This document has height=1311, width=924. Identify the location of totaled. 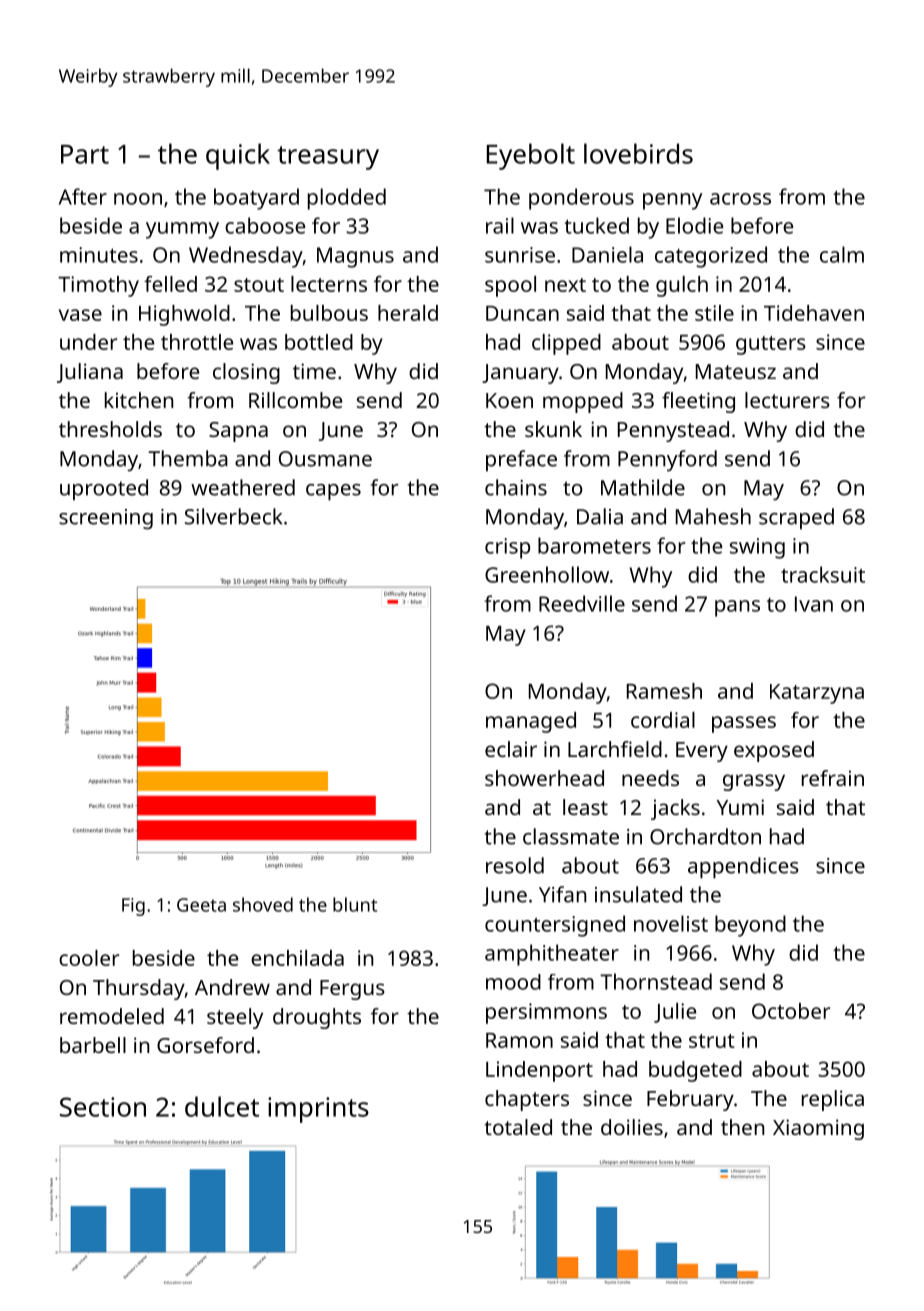
(518, 1127).
